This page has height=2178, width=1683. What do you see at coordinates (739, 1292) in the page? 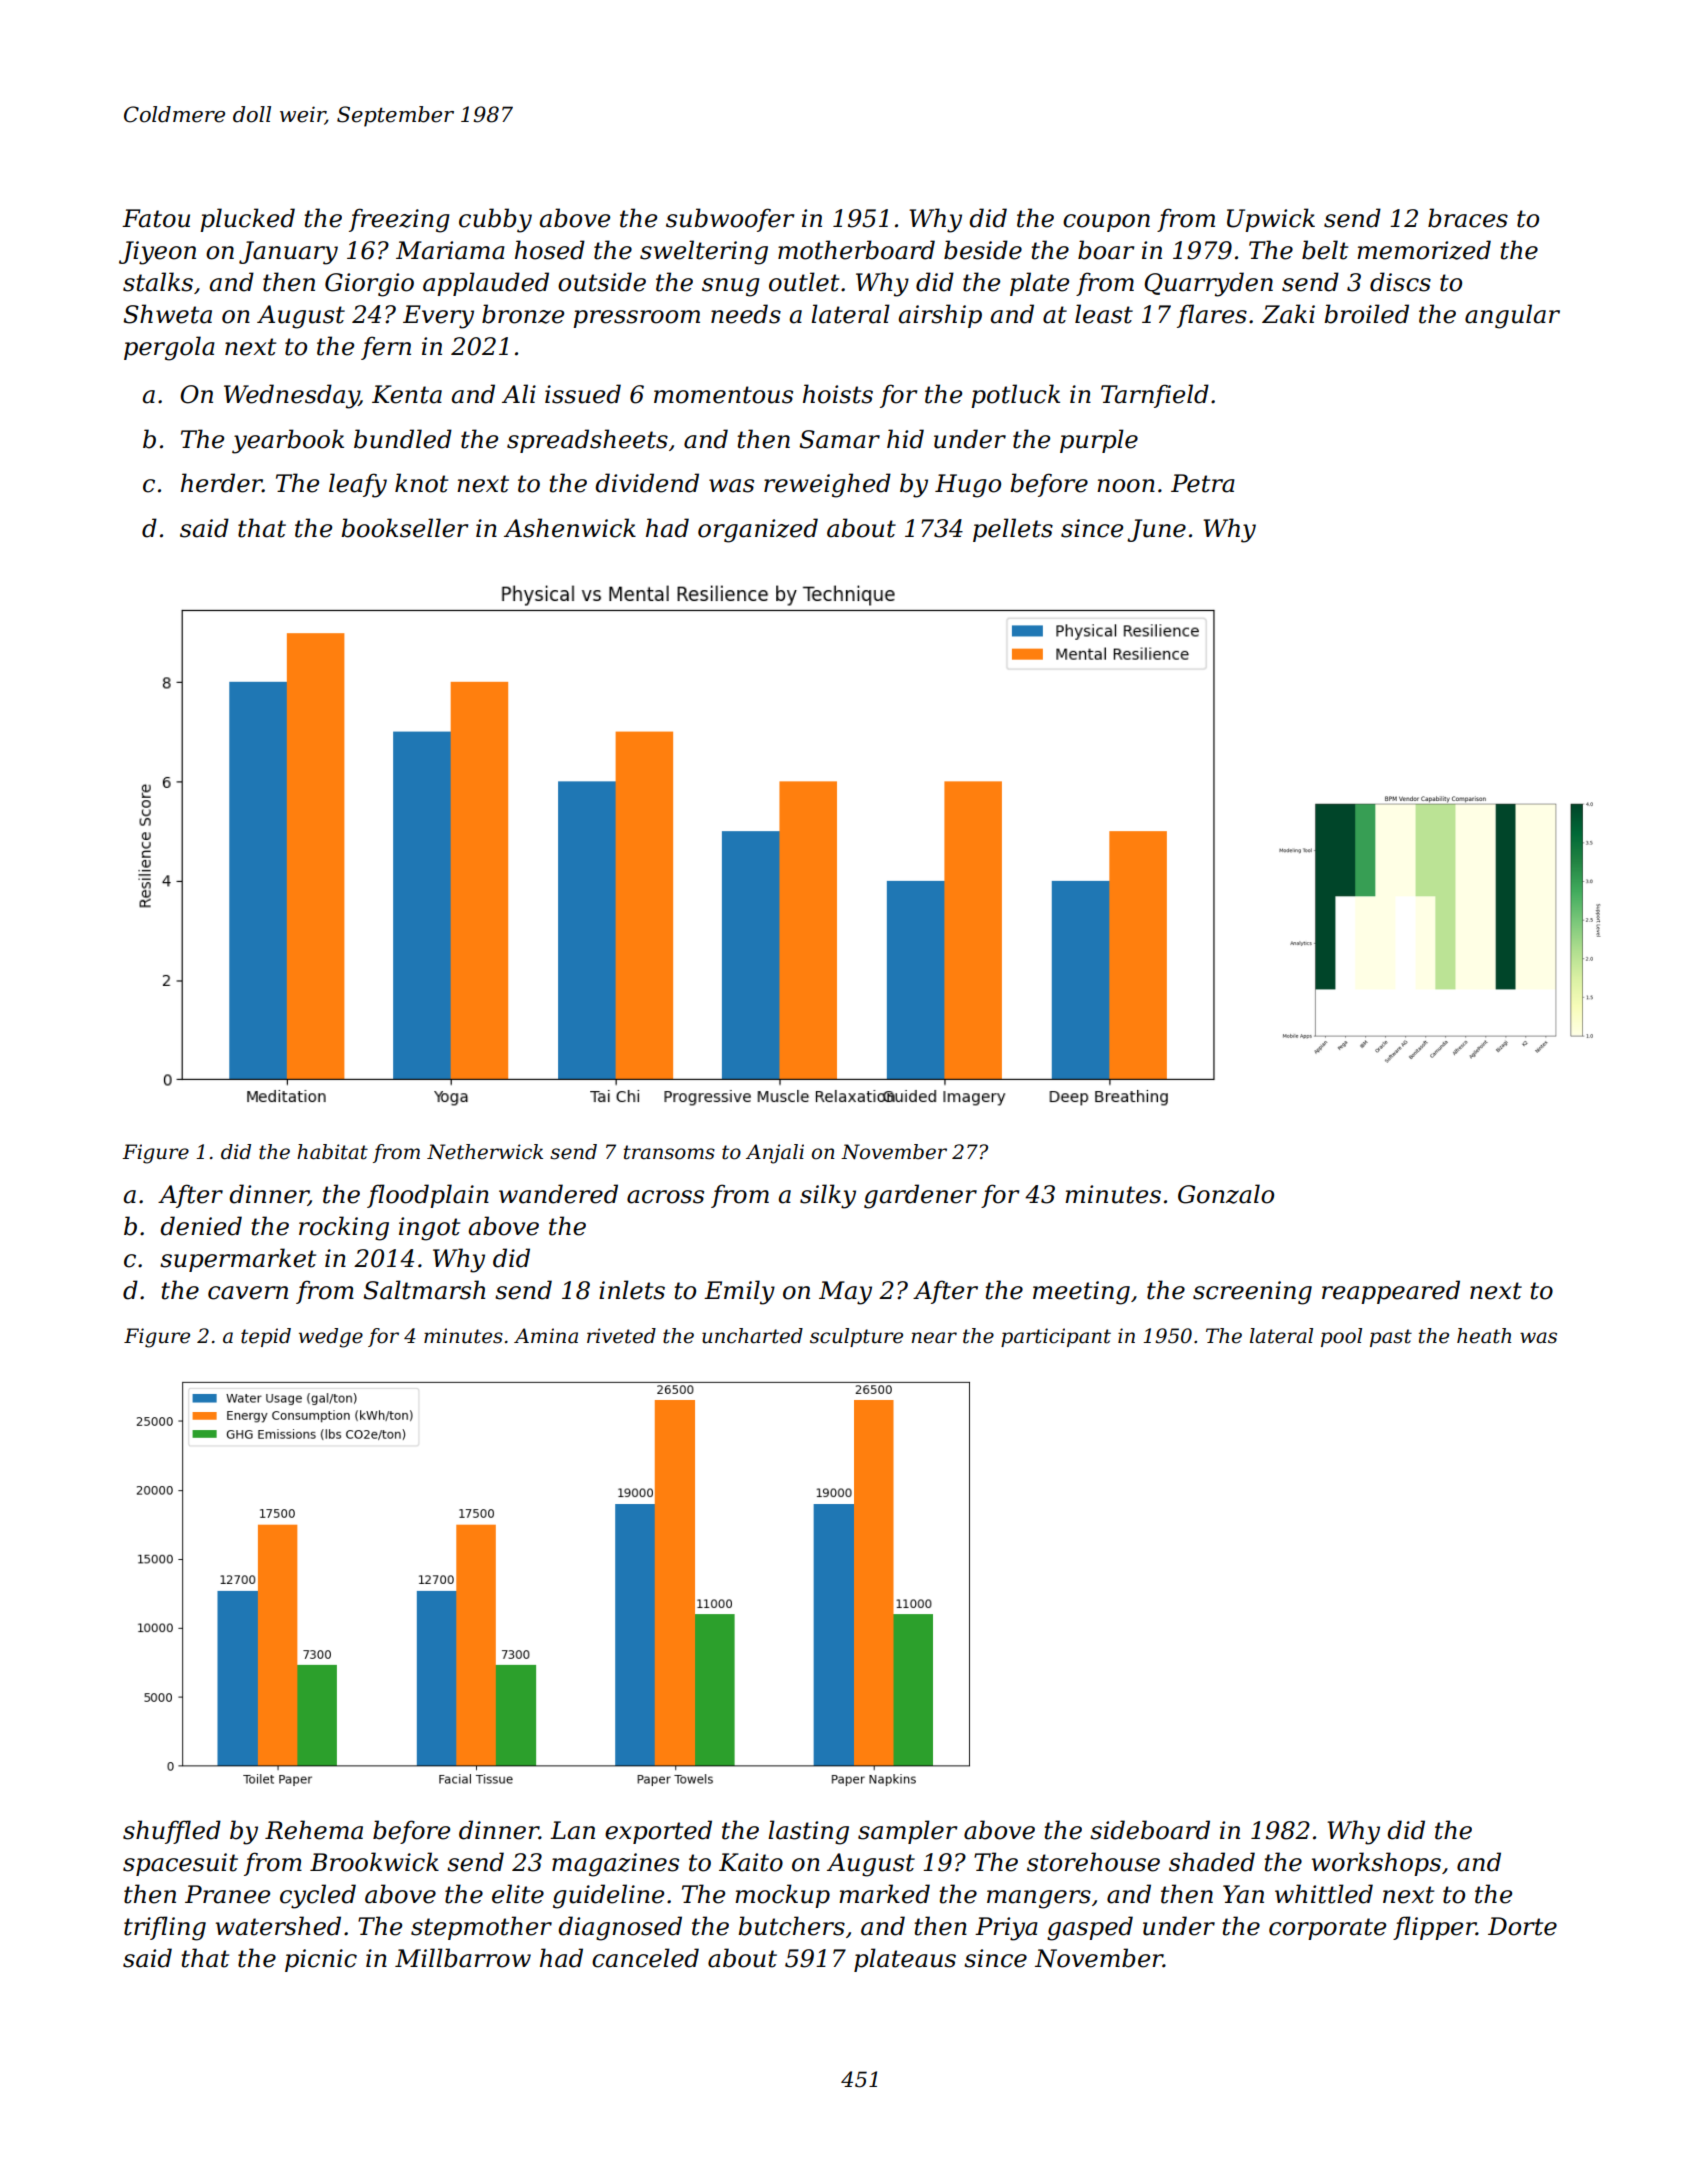
I see `Emily` at bounding box center [739, 1292].
